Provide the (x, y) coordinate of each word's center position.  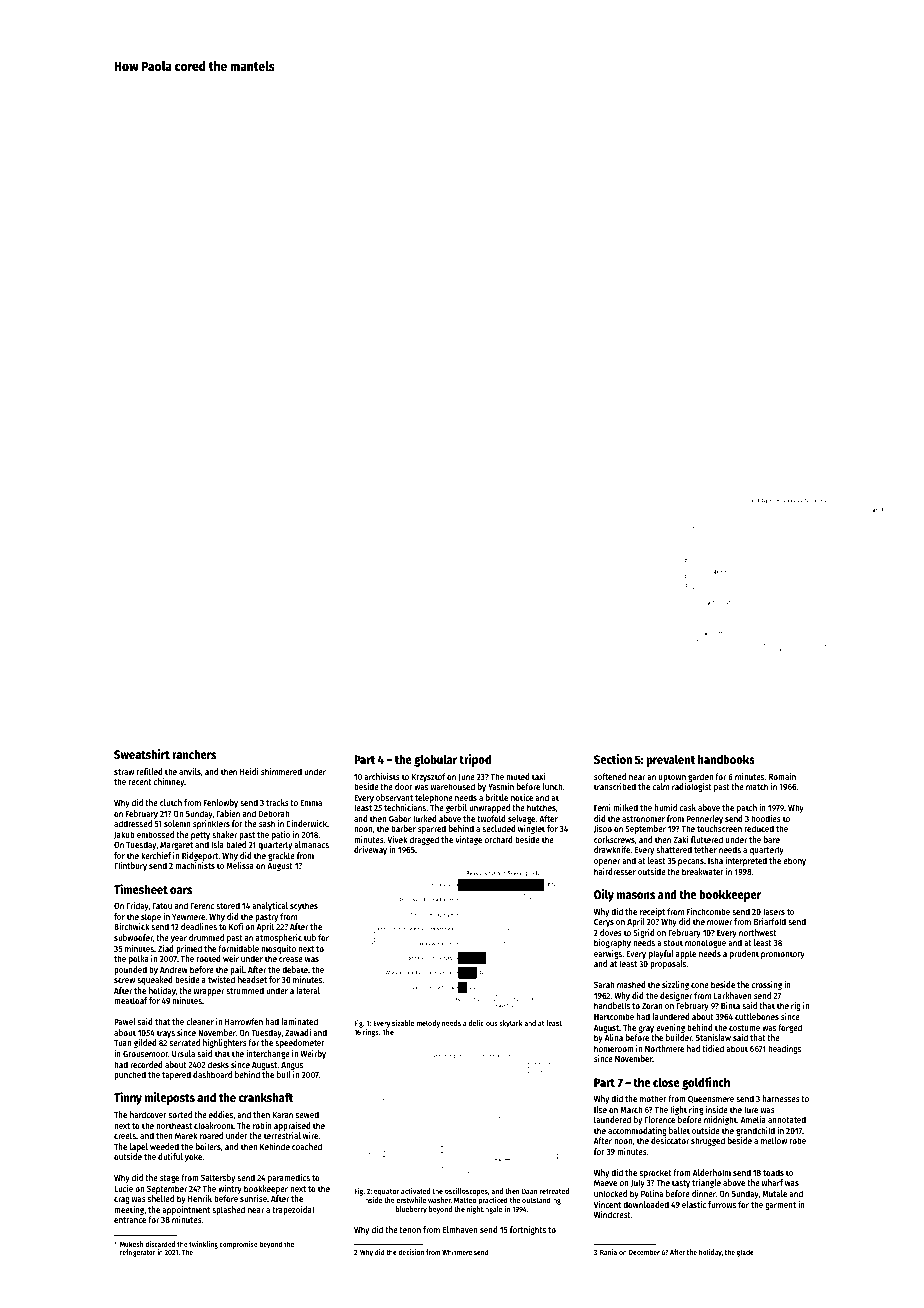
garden (700, 777)
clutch (171, 802)
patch (747, 808)
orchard (499, 839)
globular (435, 761)
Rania (608, 1252)
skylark (511, 1024)
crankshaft (266, 1097)
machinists (195, 865)
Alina (614, 1037)
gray (646, 1029)
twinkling (203, 1245)
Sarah (604, 984)
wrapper (209, 992)
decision (411, 1252)
